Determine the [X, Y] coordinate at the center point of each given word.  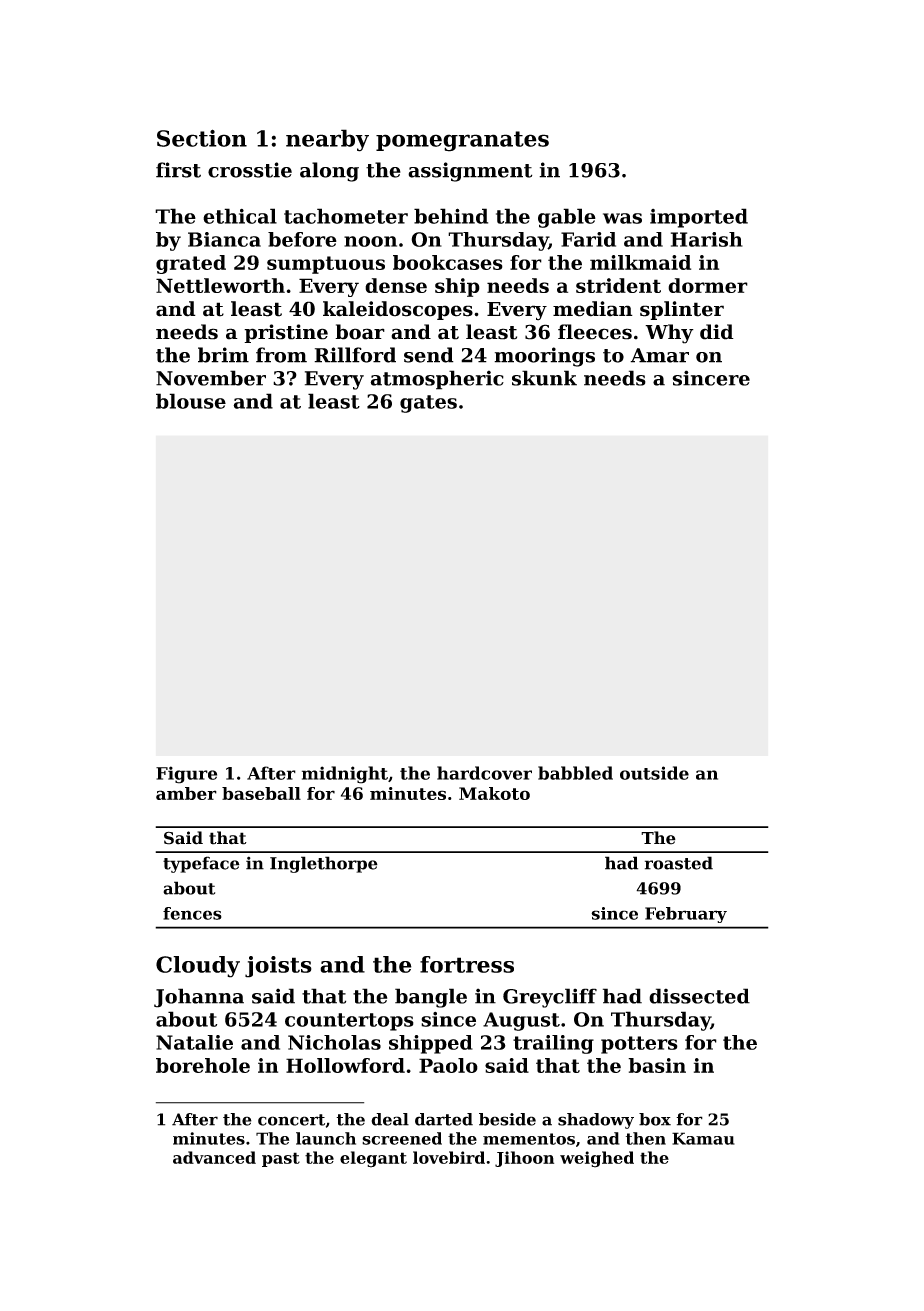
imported [699, 218]
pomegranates [462, 141]
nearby [327, 140]
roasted [679, 863]
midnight [345, 775]
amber [186, 793]
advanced [214, 1157]
